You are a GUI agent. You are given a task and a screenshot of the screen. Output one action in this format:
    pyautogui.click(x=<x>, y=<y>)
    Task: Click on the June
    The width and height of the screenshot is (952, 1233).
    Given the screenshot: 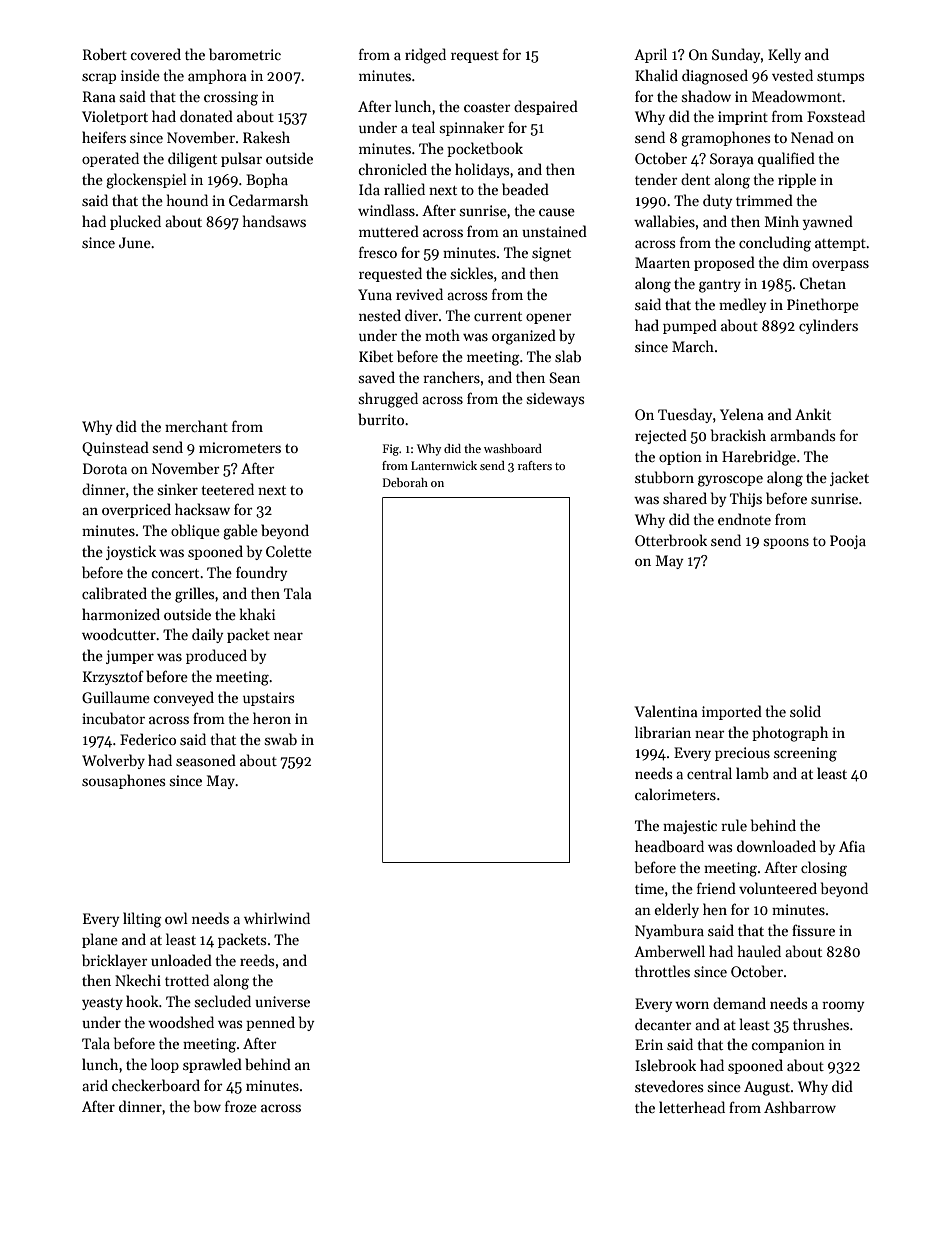 What is the action you would take?
    pyautogui.click(x=135, y=242)
